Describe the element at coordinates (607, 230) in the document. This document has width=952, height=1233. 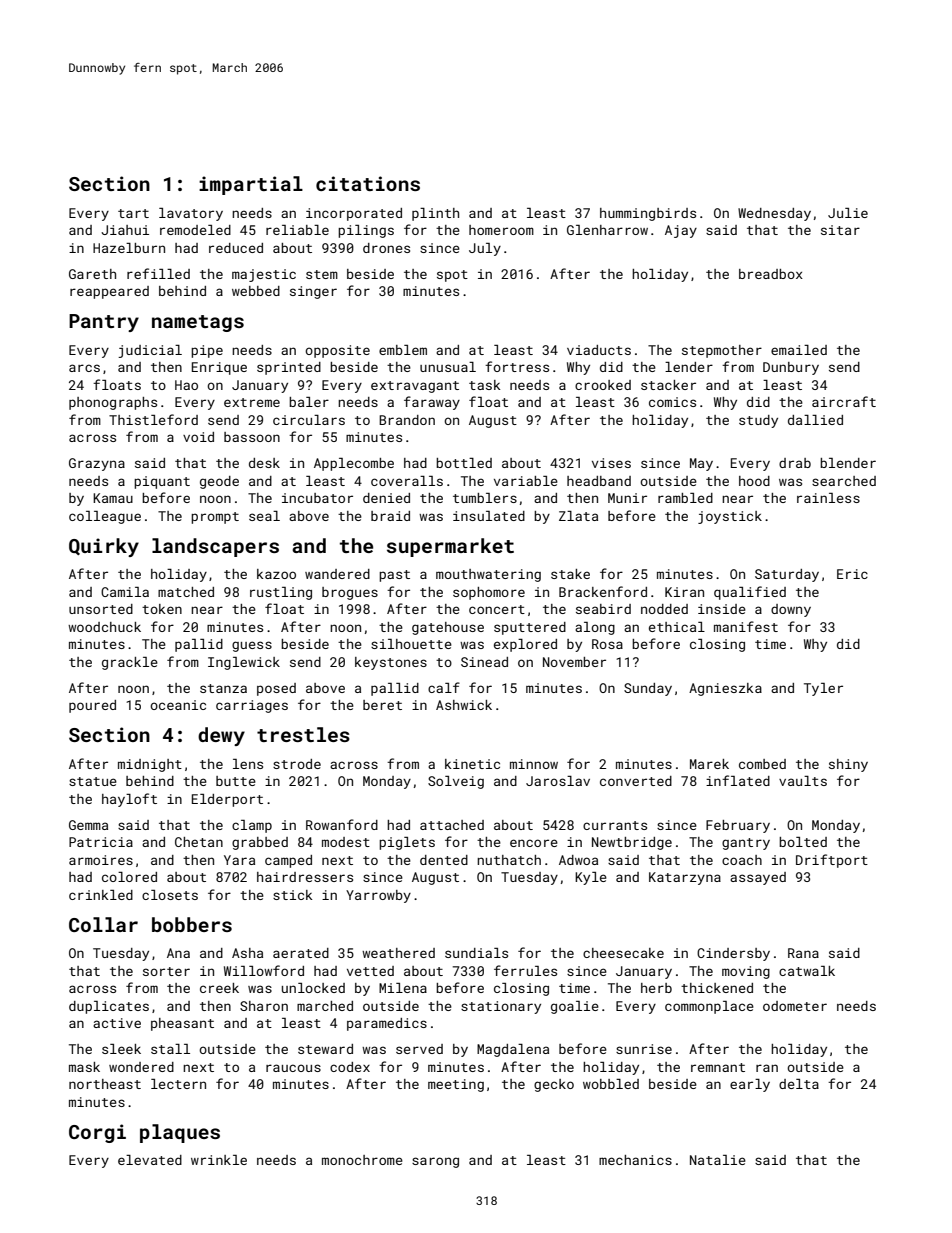
I see `Glenharrow` at that location.
